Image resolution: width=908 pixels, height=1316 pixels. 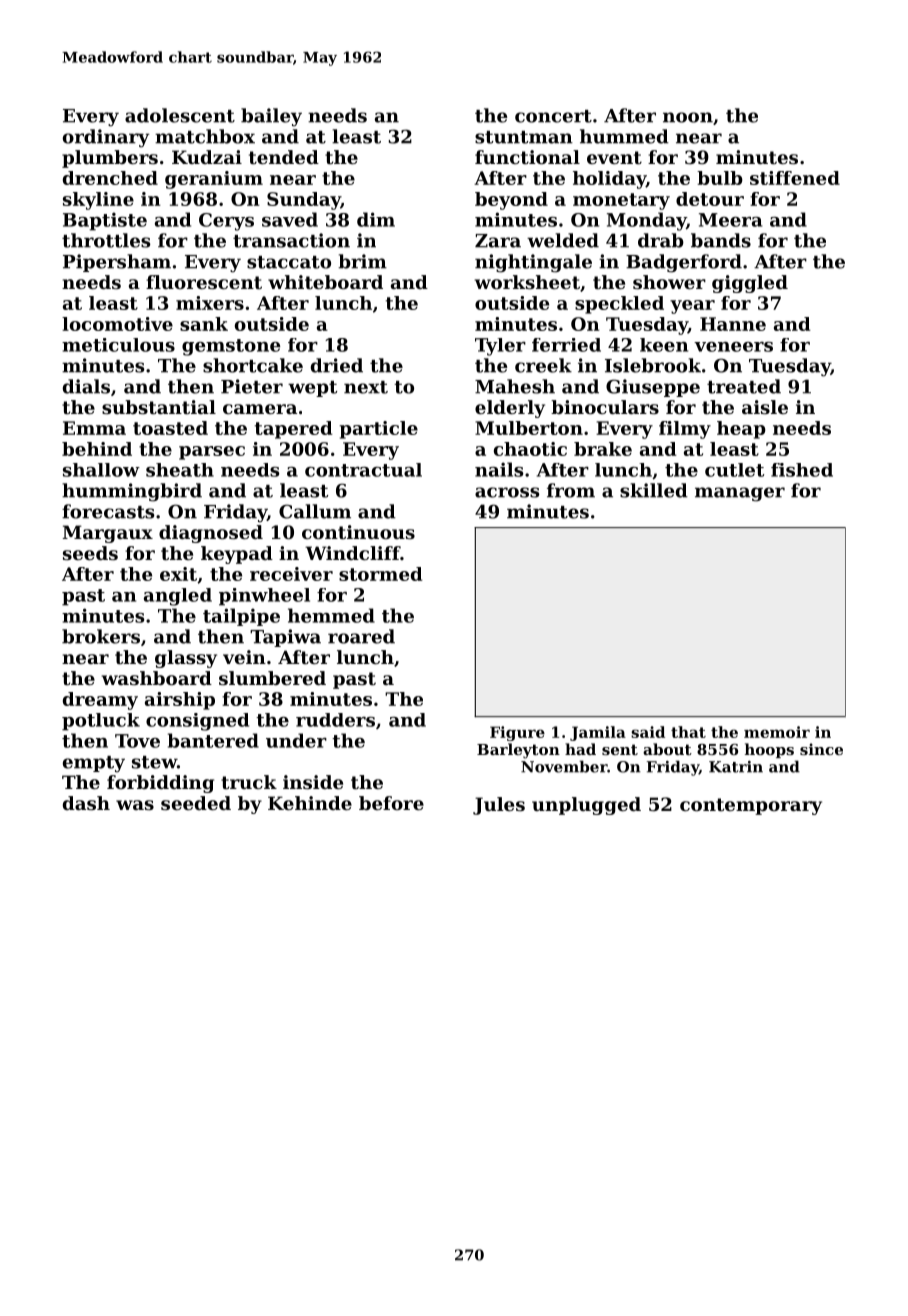 I want to click on Mulberton, so click(x=529, y=428).
